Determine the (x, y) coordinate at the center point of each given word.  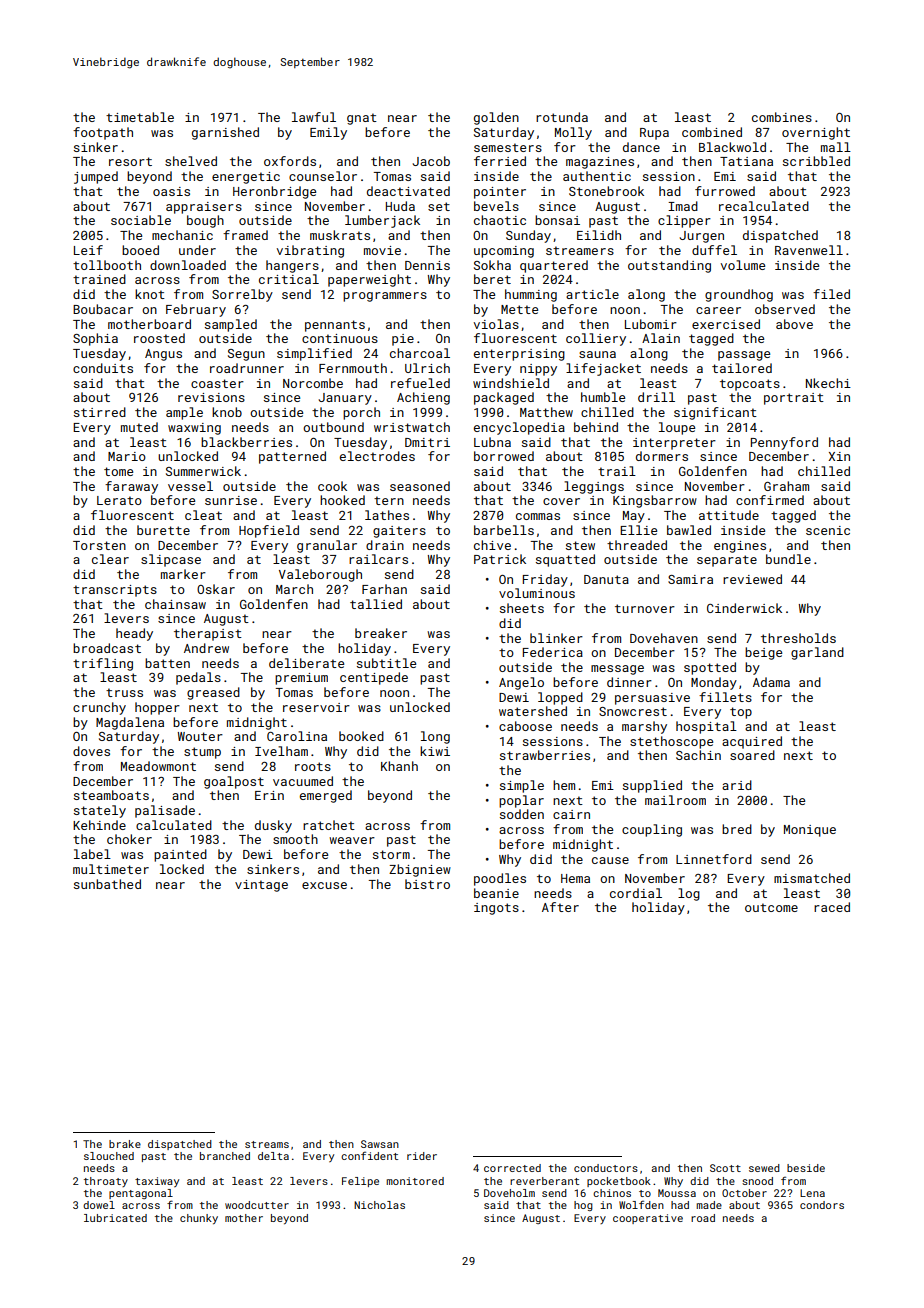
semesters (508, 147)
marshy (644, 727)
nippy (538, 370)
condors (822, 1205)
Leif (88, 250)
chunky (199, 1219)
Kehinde (99, 825)
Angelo (521, 683)
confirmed (770, 500)
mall (836, 147)
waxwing (194, 429)
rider (422, 1156)
